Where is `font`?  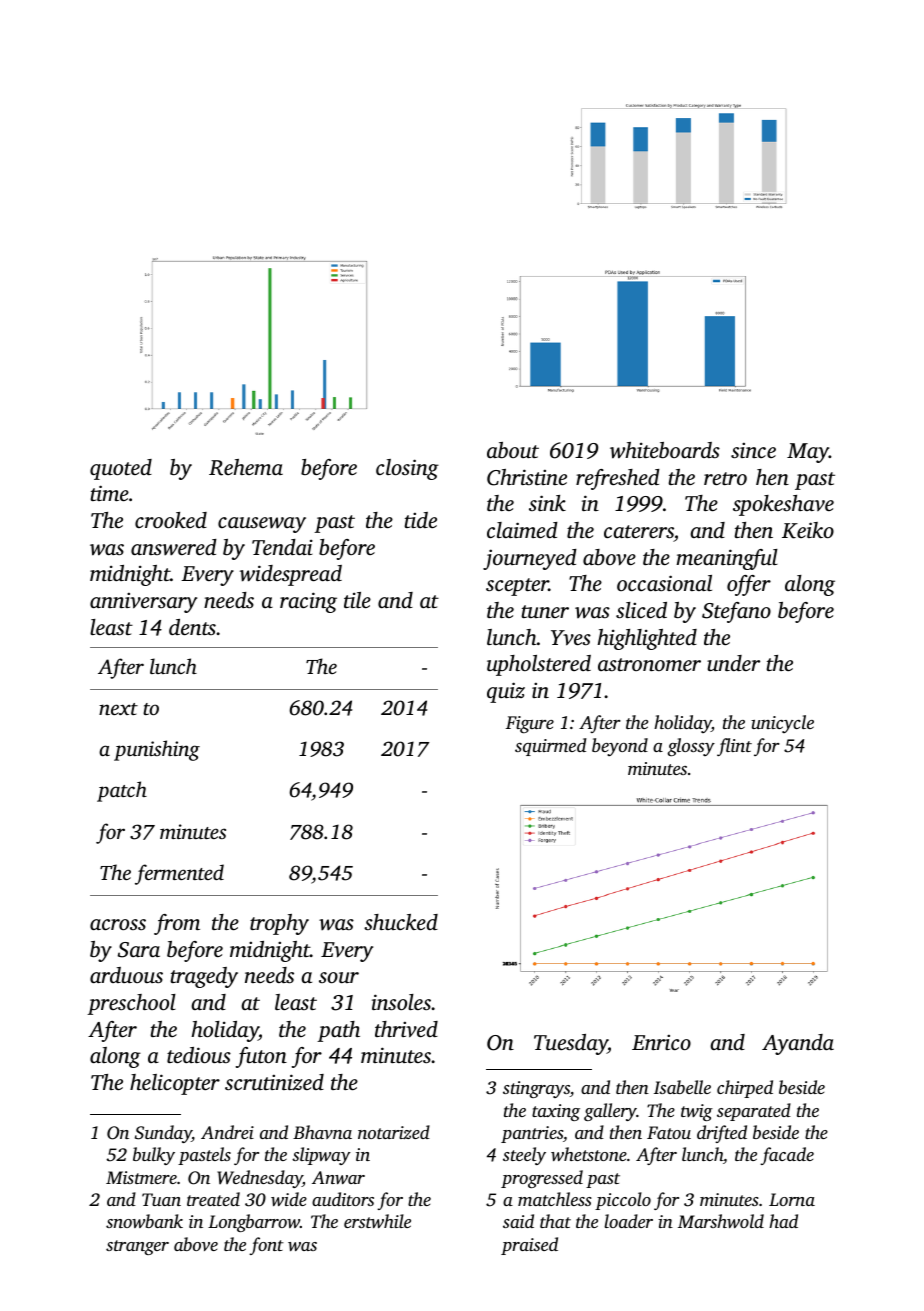 font is located at coordinates (266, 1246).
